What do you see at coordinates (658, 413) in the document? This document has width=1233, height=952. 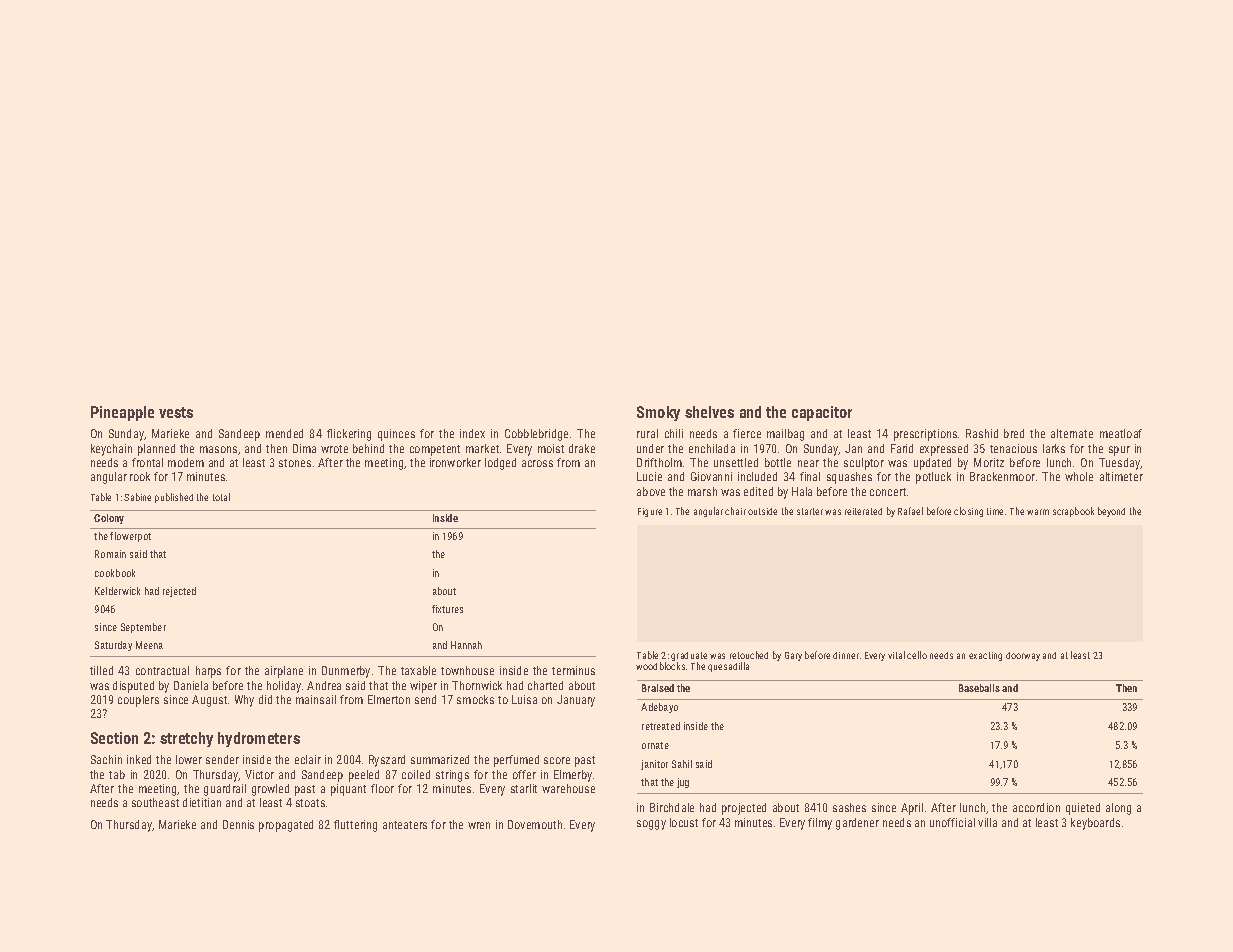 I see `Smoky` at bounding box center [658, 413].
